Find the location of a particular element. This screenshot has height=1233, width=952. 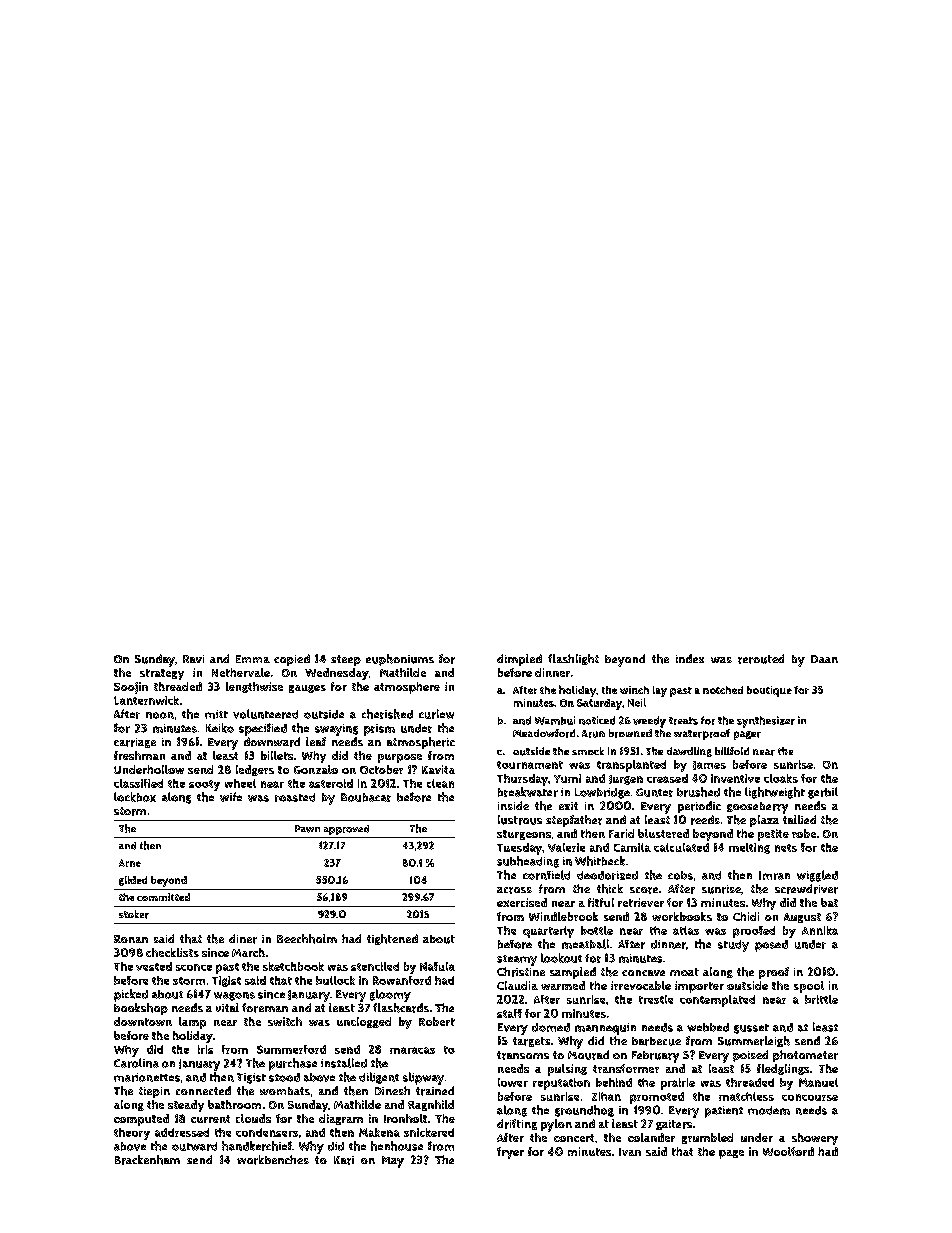

Daan is located at coordinates (824, 659).
